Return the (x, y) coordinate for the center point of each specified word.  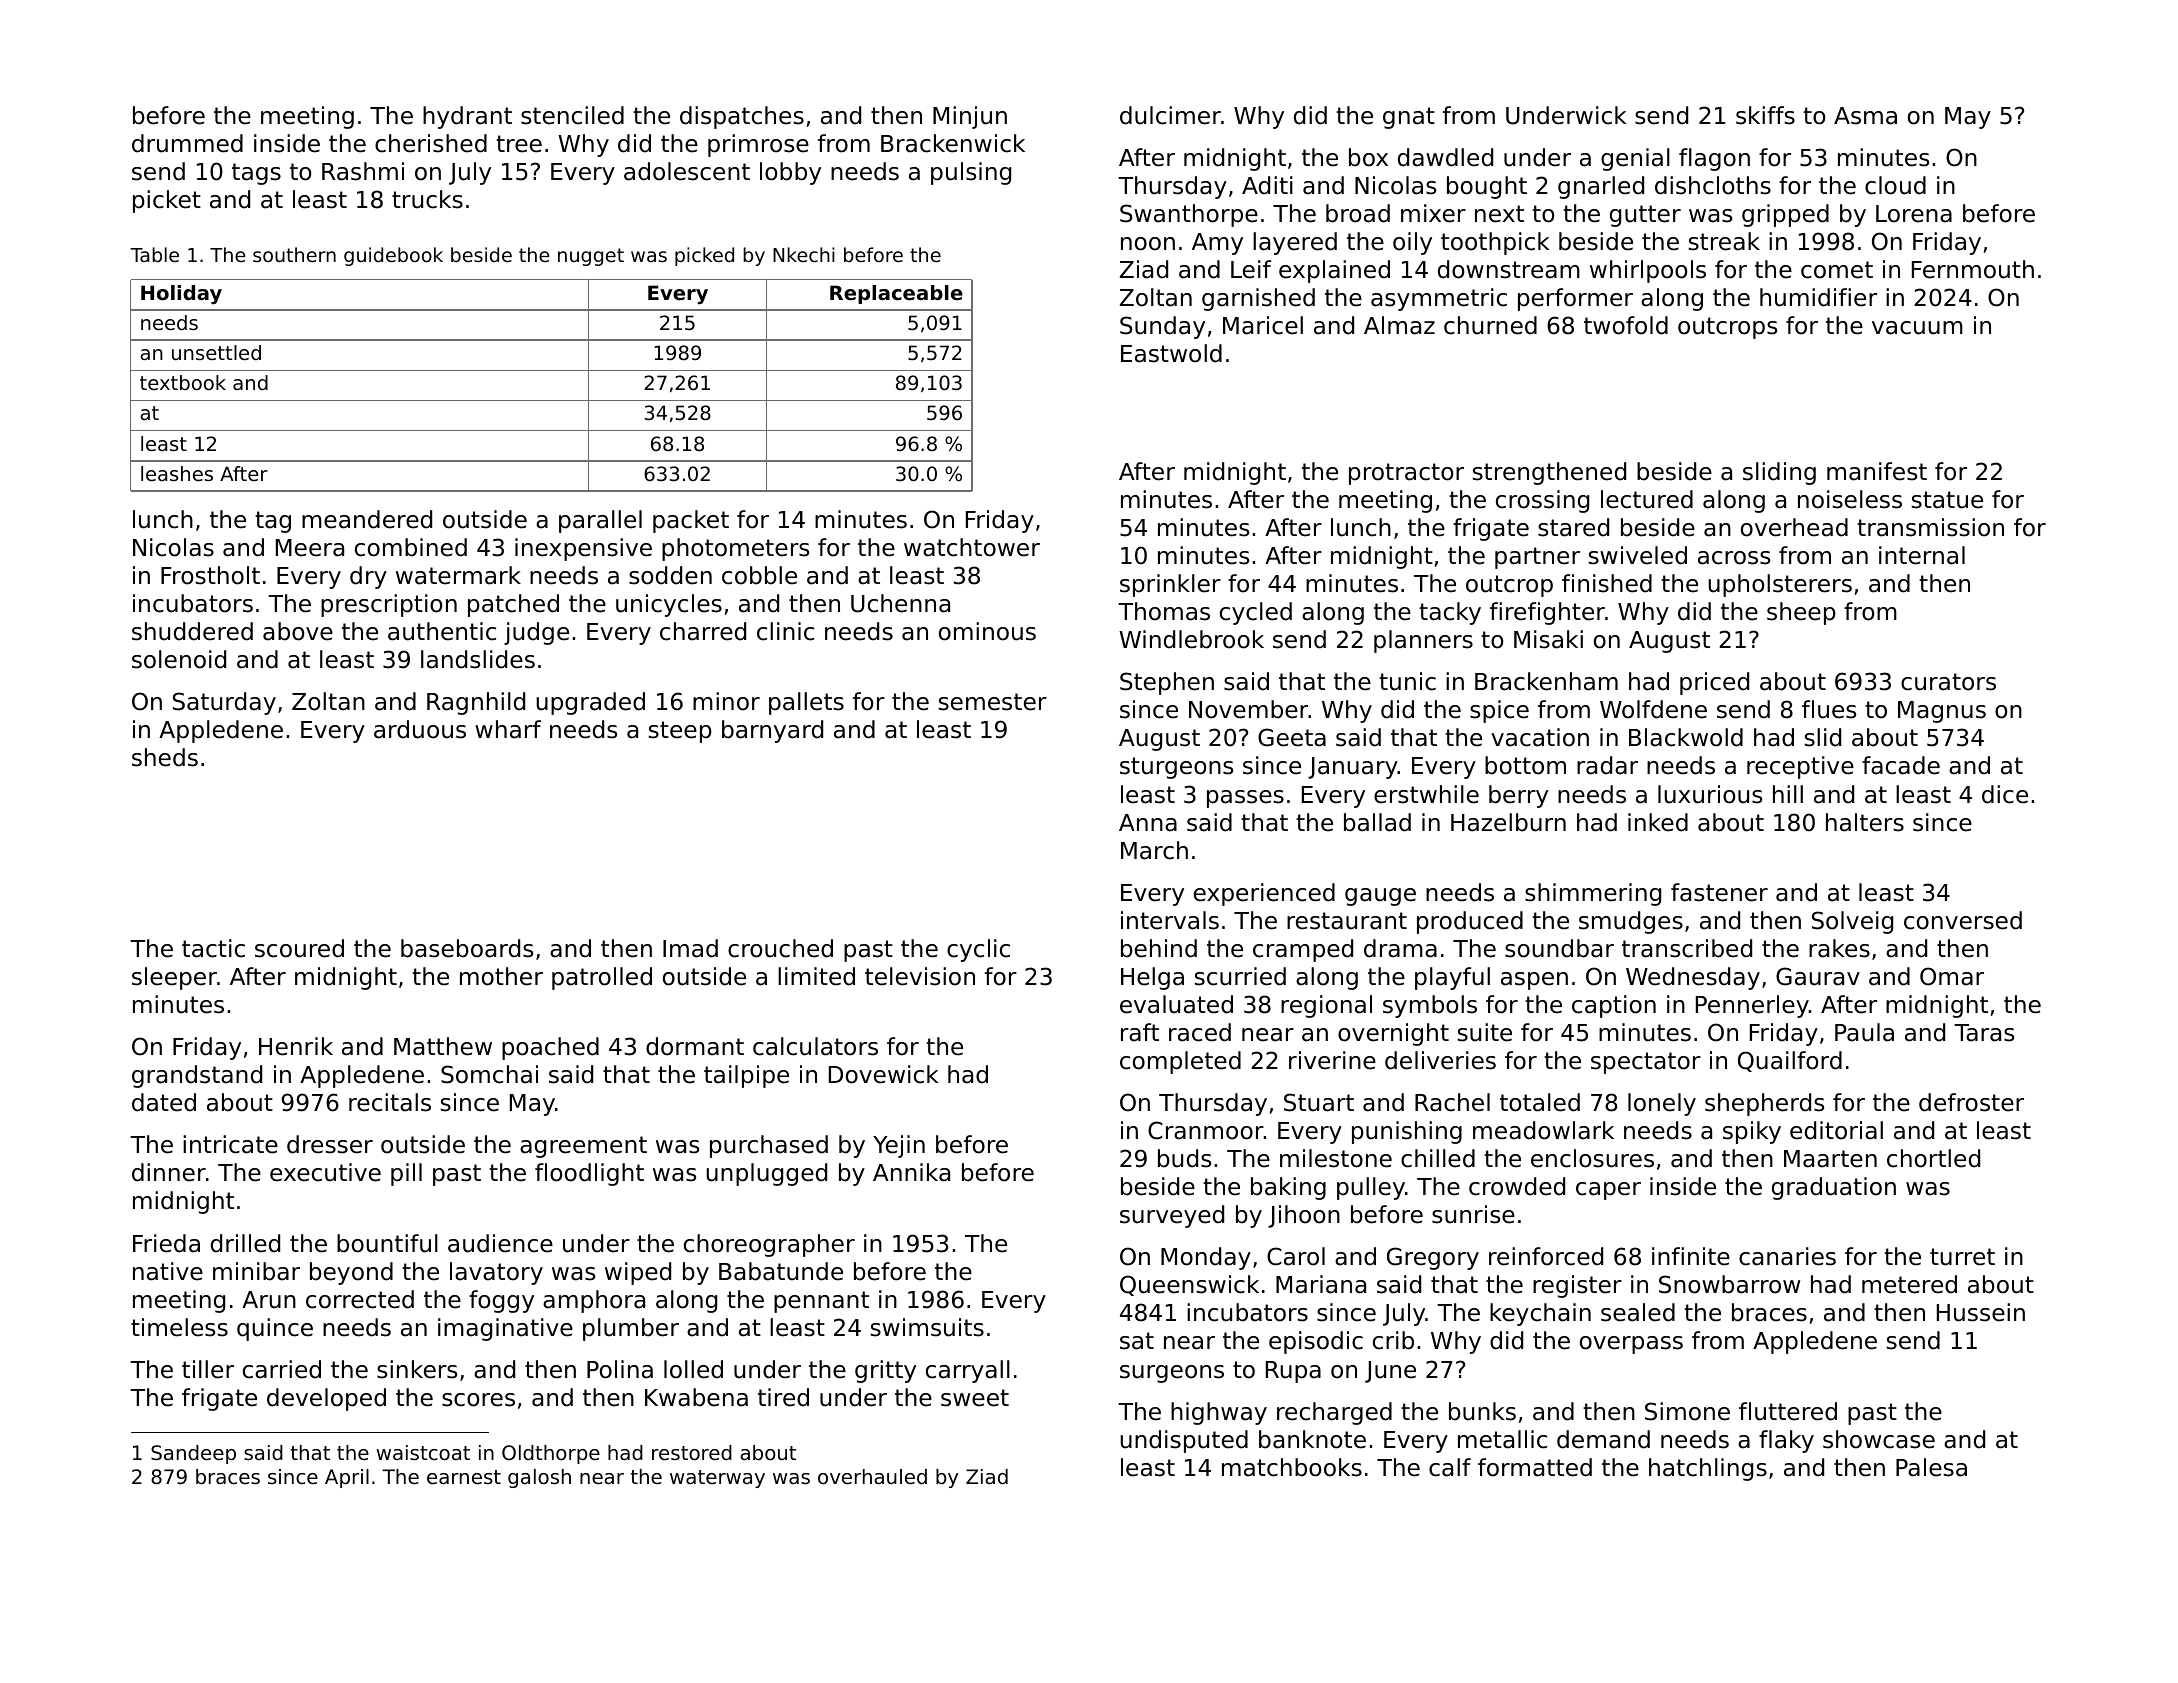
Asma (1865, 116)
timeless (179, 1327)
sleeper (174, 978)
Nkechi (804, 254)
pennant (821, 1302)
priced (1714, 683)
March (1154, 850)
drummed (187, 143)
